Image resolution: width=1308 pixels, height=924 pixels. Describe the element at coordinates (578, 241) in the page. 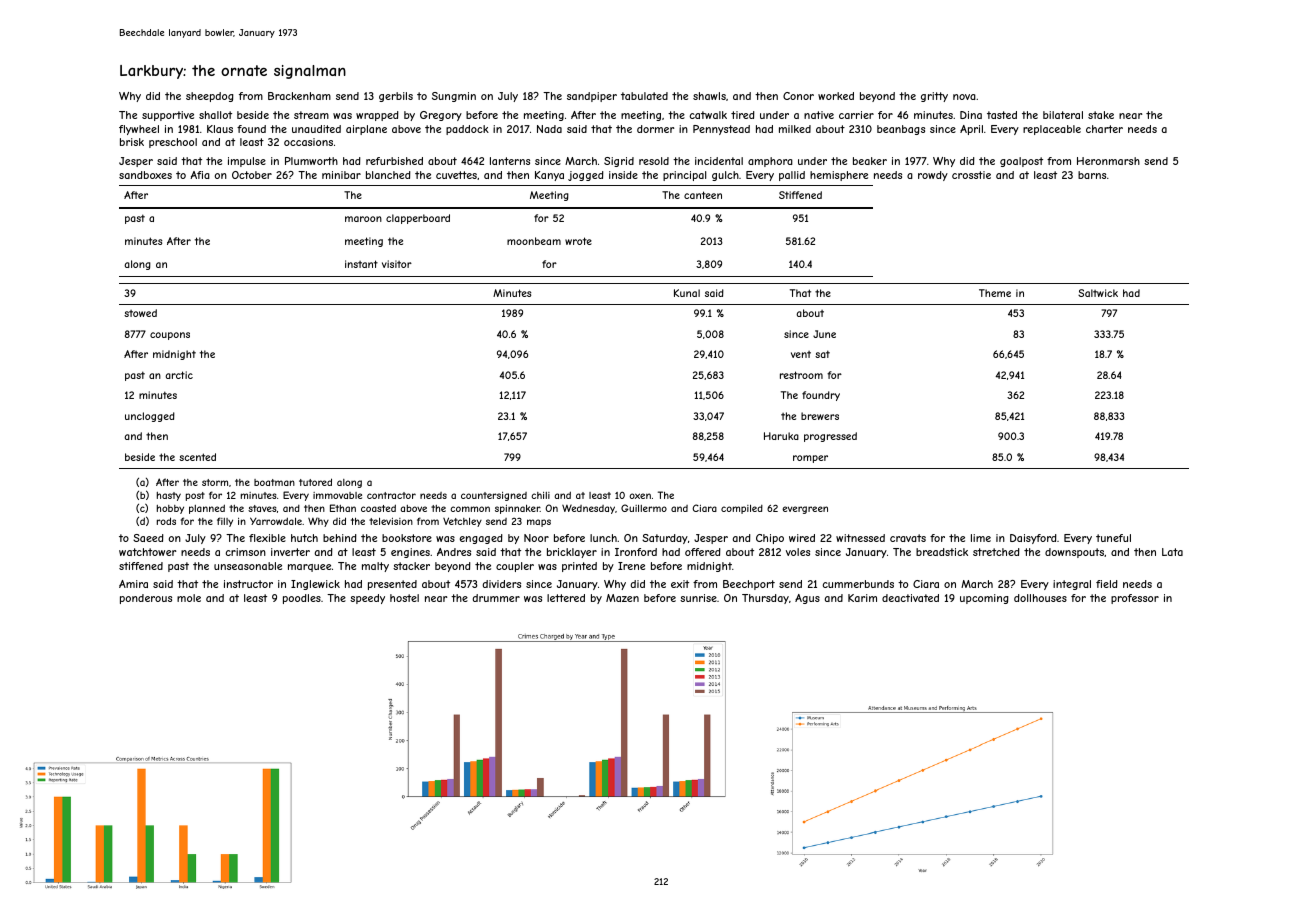

I see `wrote` at that location.
